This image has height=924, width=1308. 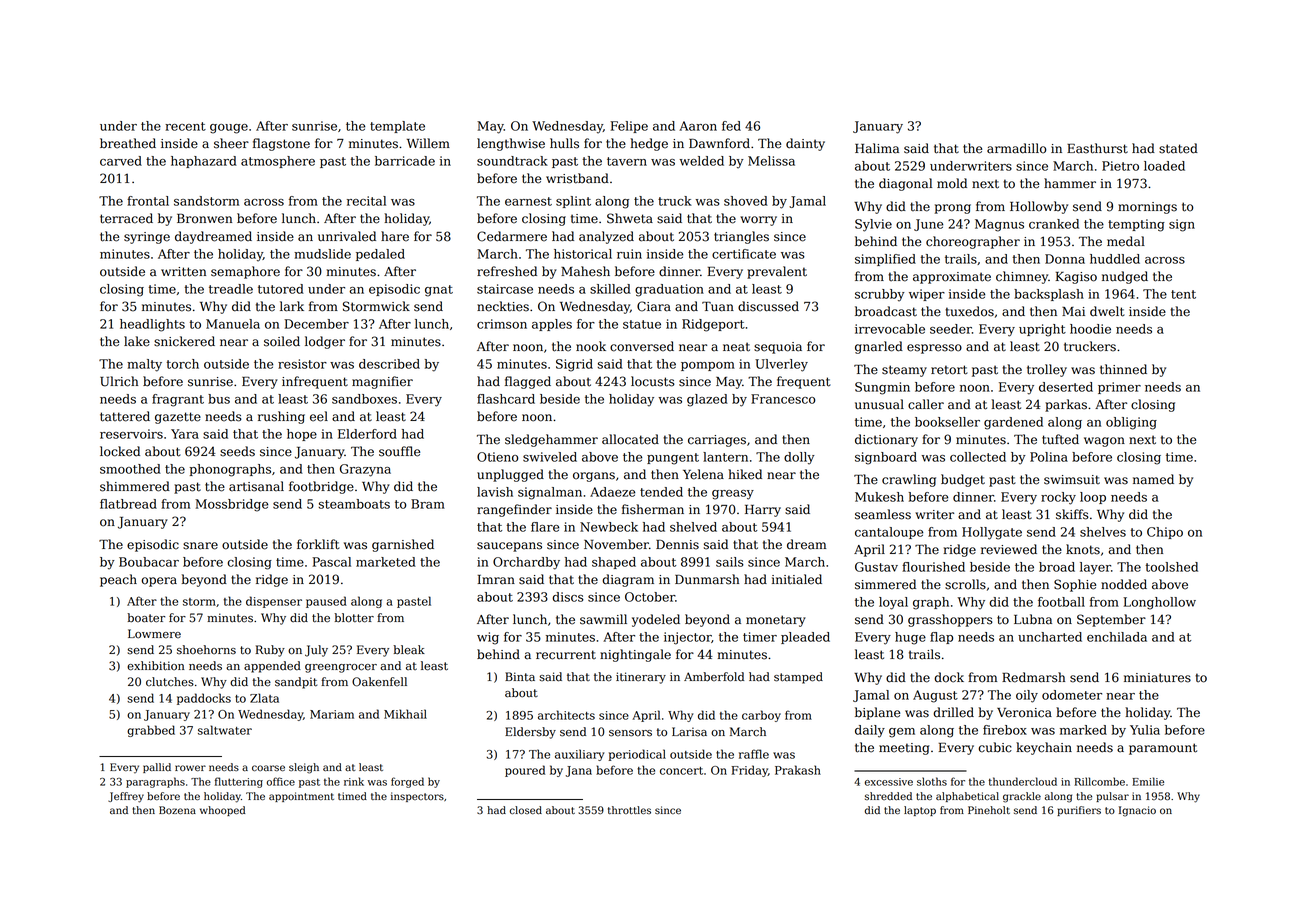 I want to click on wagon, so click(x=1104, y=442).
